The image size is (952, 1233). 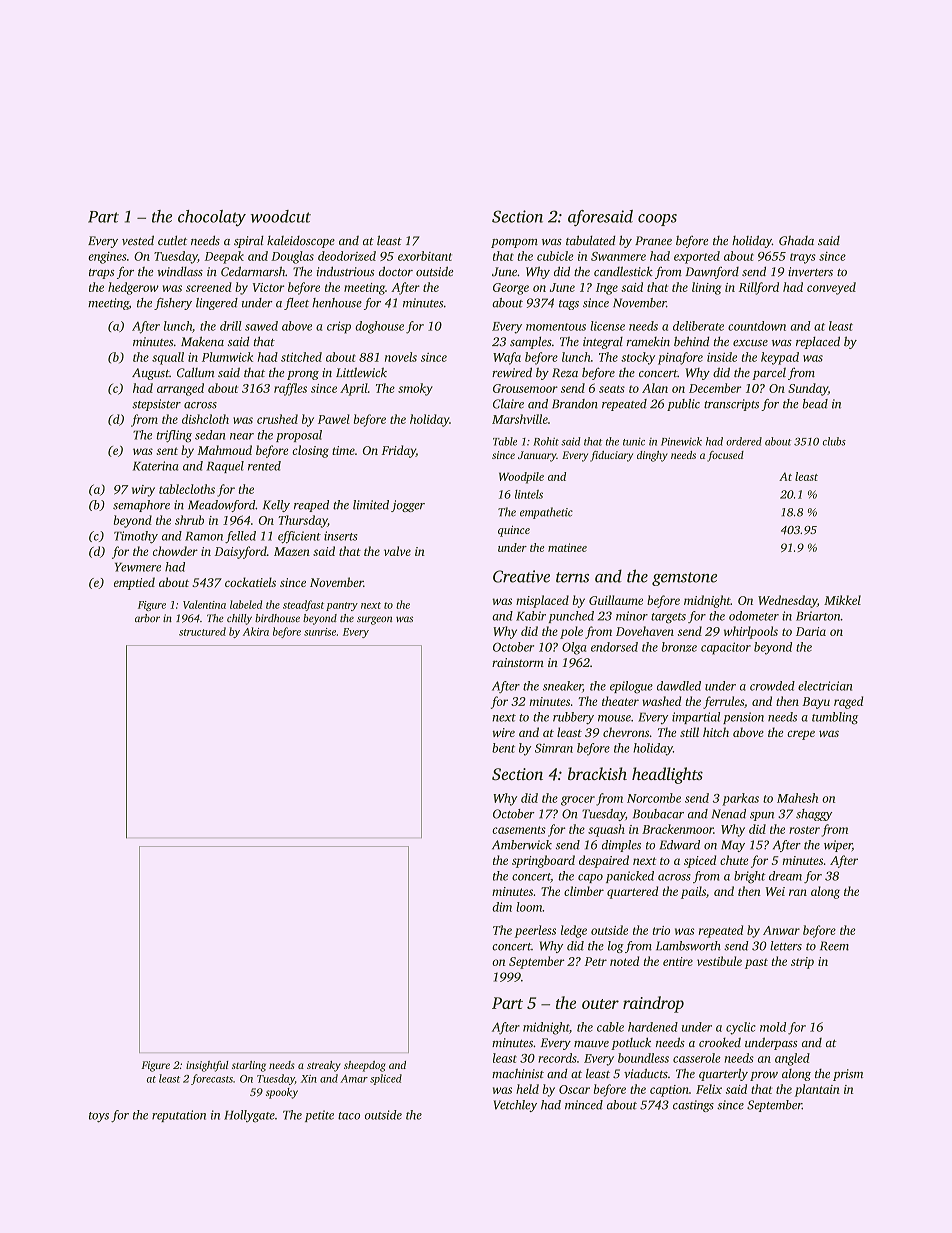 I want to click on rainstorm, so click(x=518, y=662).
